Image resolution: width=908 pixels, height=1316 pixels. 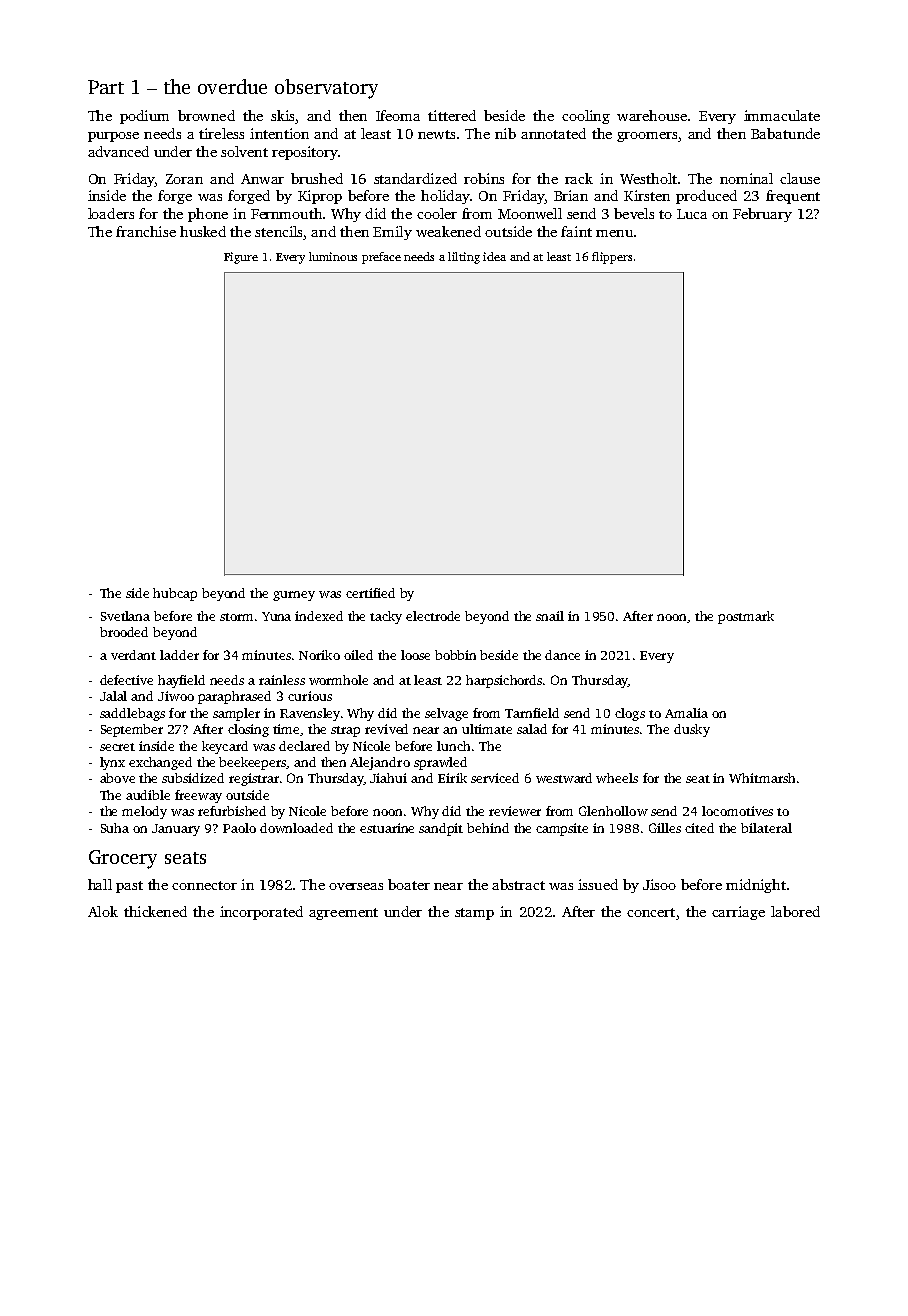 What do you see at coordinates (294, 596) in the page?
I see `gurney` at bounding box center [294, 596].
